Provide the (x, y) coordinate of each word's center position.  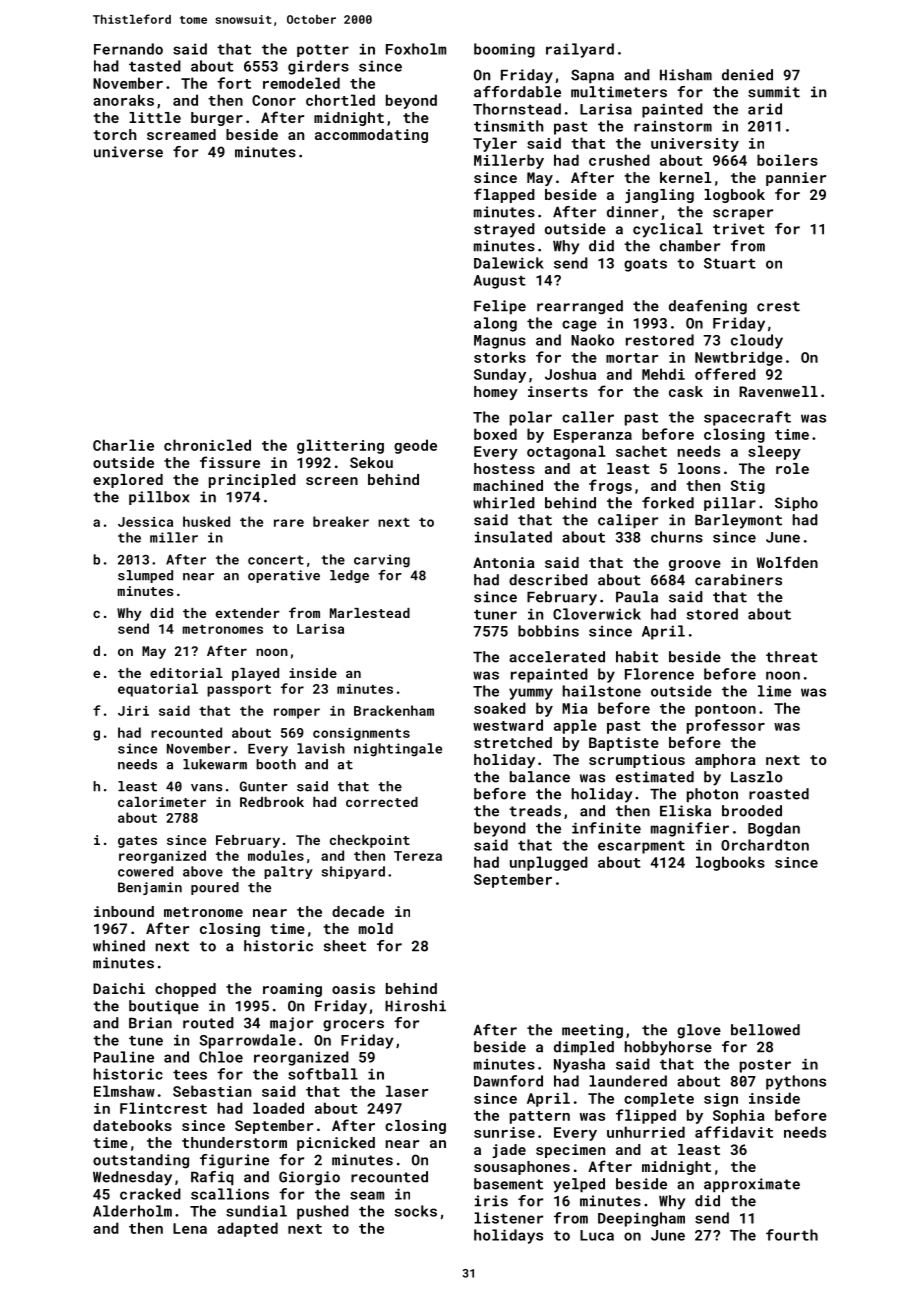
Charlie (123, 445)
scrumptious (637, 761)
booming (504, 50)
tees (190, 1075)
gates (137, 842)
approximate (752, 1185)
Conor (274, 100)
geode (415, 446)
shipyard (353, 872)
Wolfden (787, 562)
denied (747, 75)
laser (407, 1091)
